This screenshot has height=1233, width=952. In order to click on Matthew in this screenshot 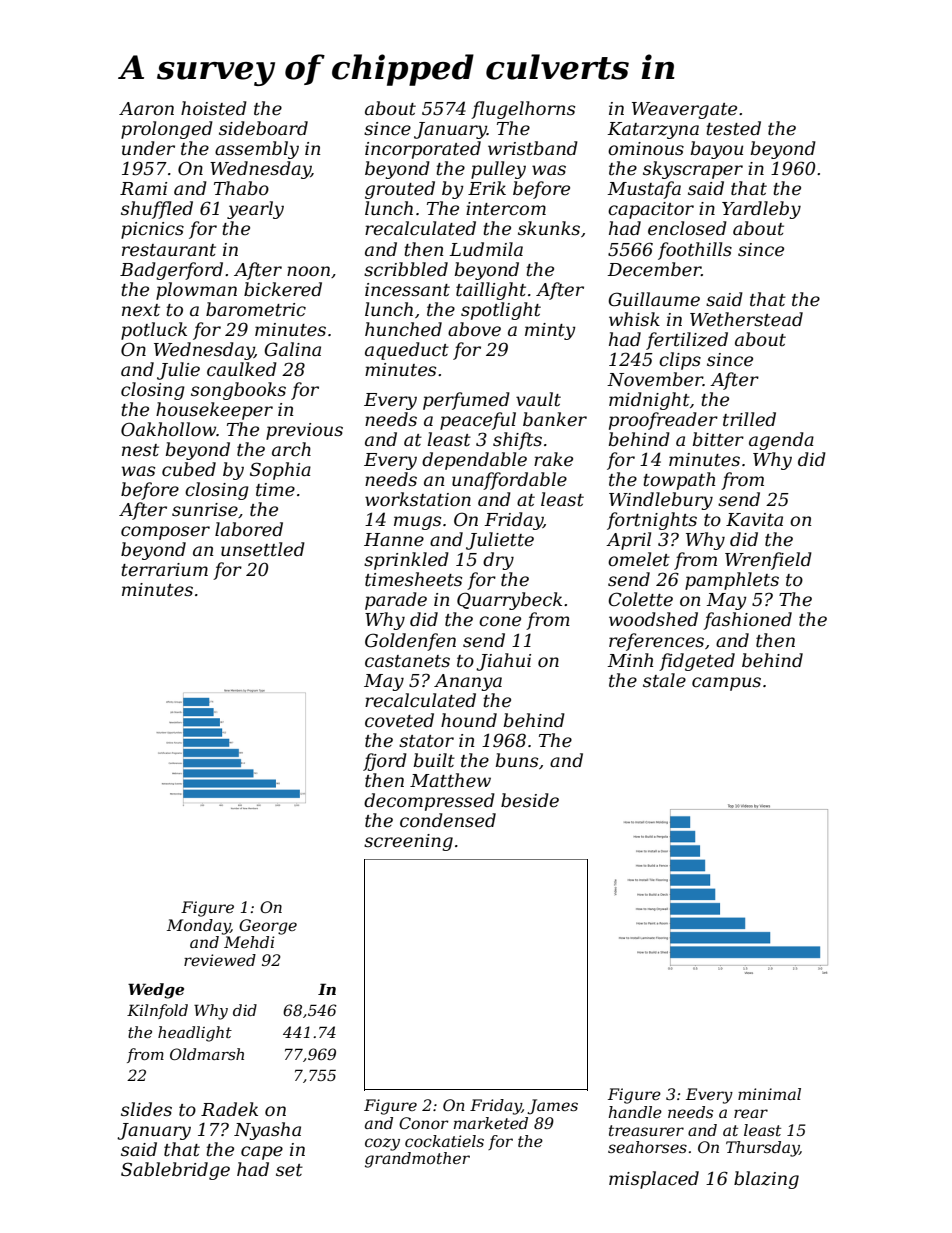, I will do `click(450, 780)`.
